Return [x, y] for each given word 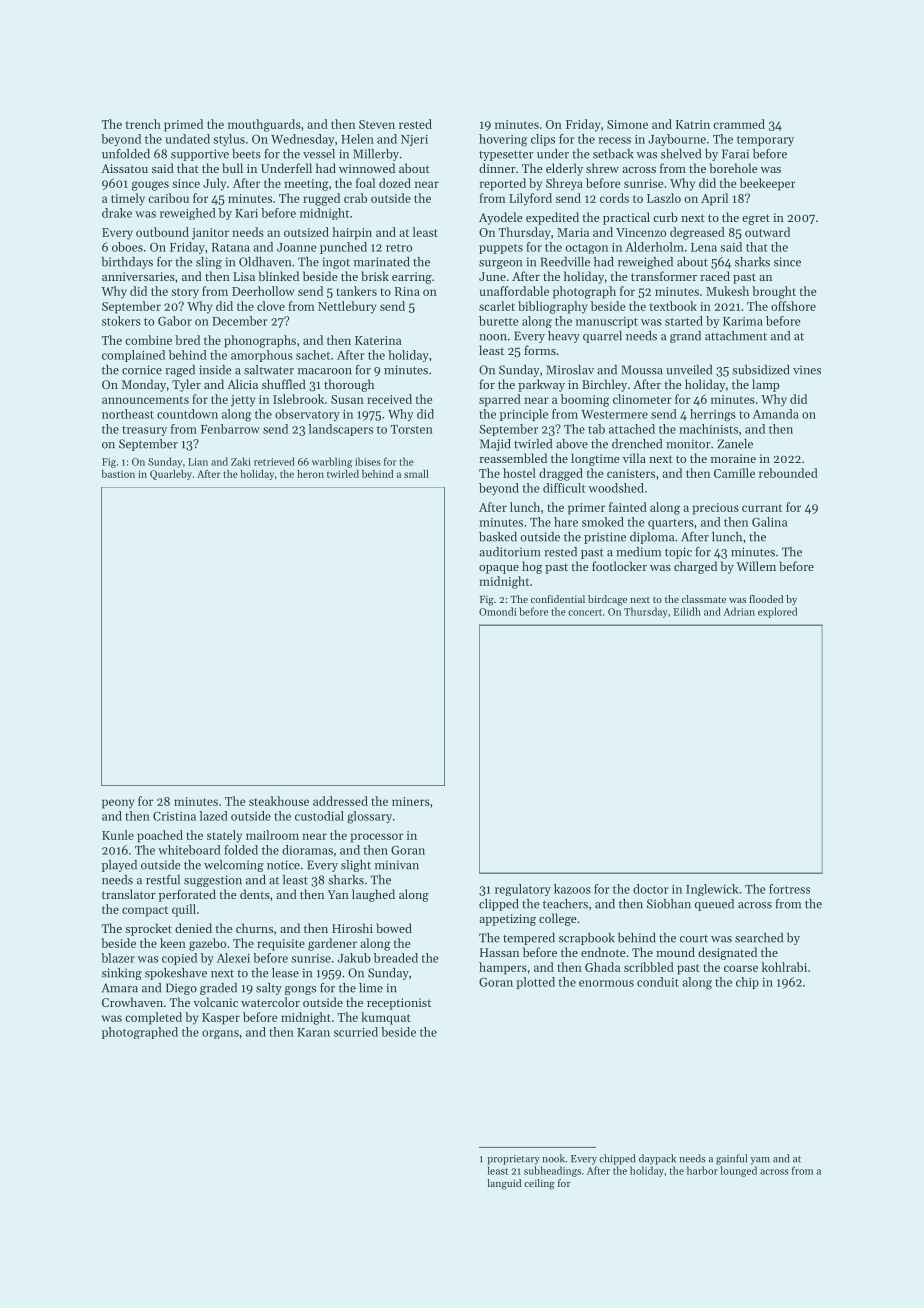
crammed [739, 124]
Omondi [497, 611]
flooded [766, 599]
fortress [789, 889]
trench [143, 124]
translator [129, 894]
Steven [377, 124]
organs [220, 1034]
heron [310, 474]
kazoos [572, 889]
